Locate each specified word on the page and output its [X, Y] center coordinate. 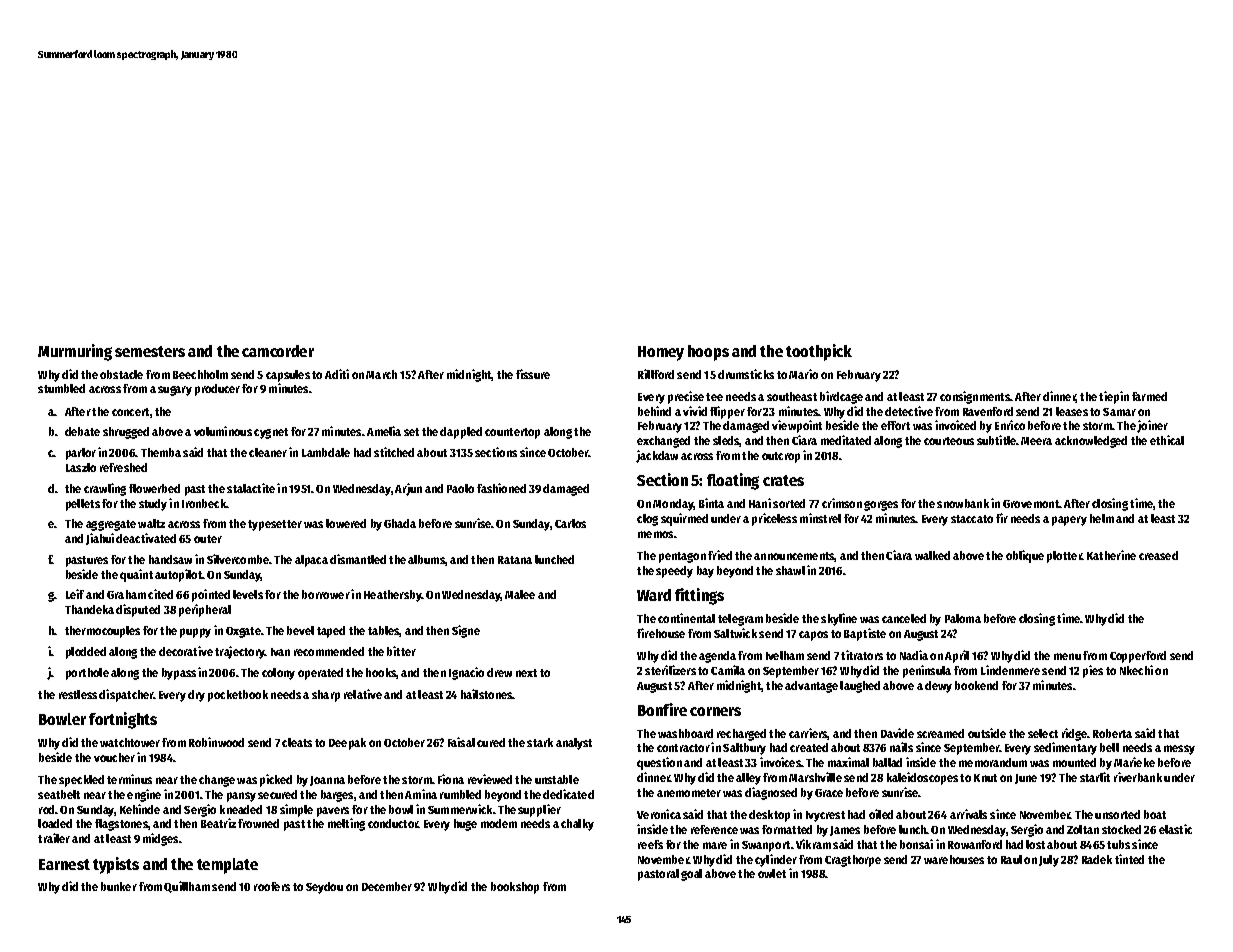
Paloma [963, 618]
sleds [726, 441]
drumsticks [746, 374]
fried [720, 555]
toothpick [819, 352]
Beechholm [200, 374]
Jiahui [100, 539]
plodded [86, 653]
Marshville [815, 777]
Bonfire [662, 709]
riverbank [1138, 777]
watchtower [130, 742]
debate [82, 431]
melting [346, 824]
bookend [976, 685]
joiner [1152, 426]
